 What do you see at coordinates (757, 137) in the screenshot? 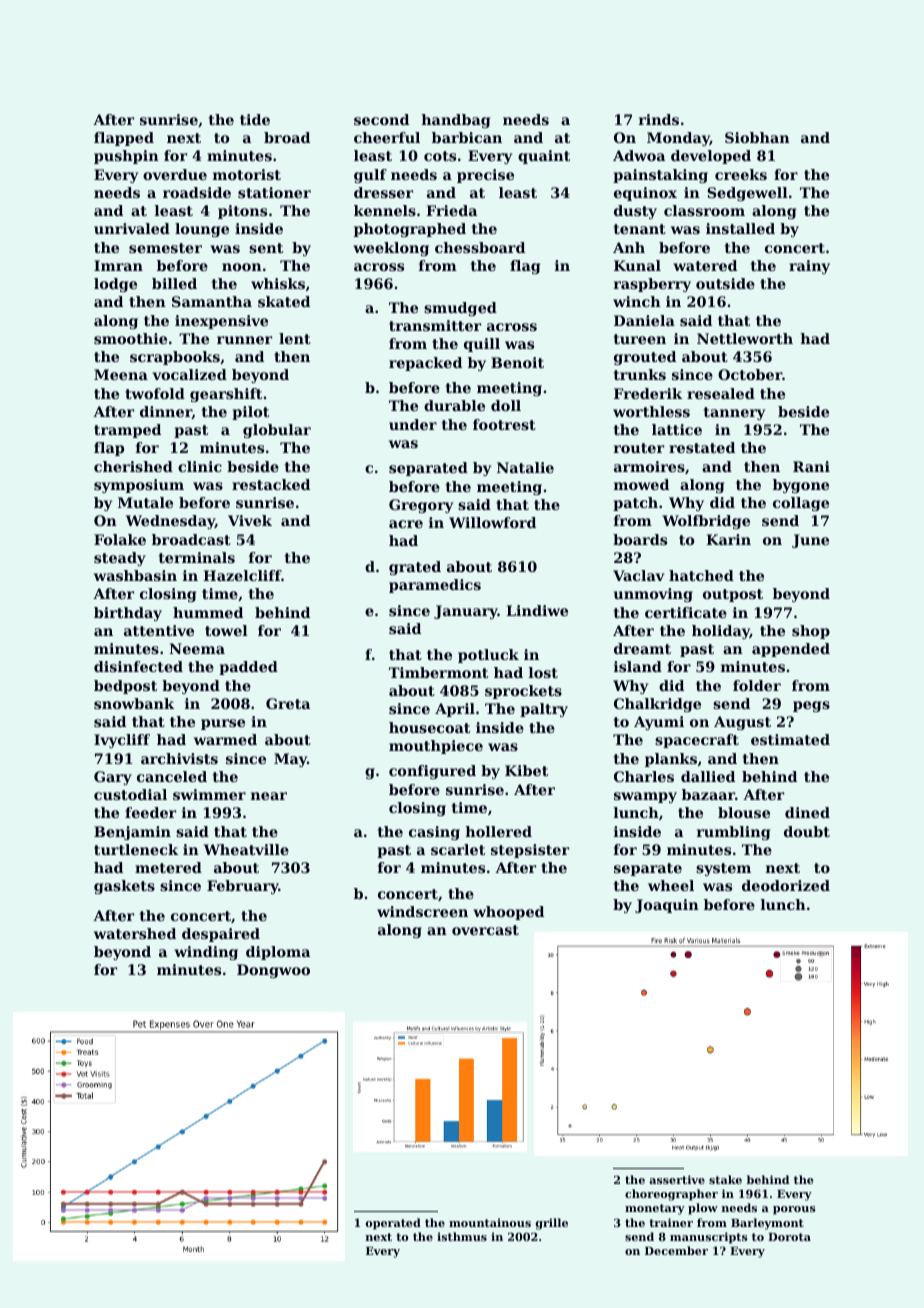
I see `Siobhan` at bounding box center [757, 137].
